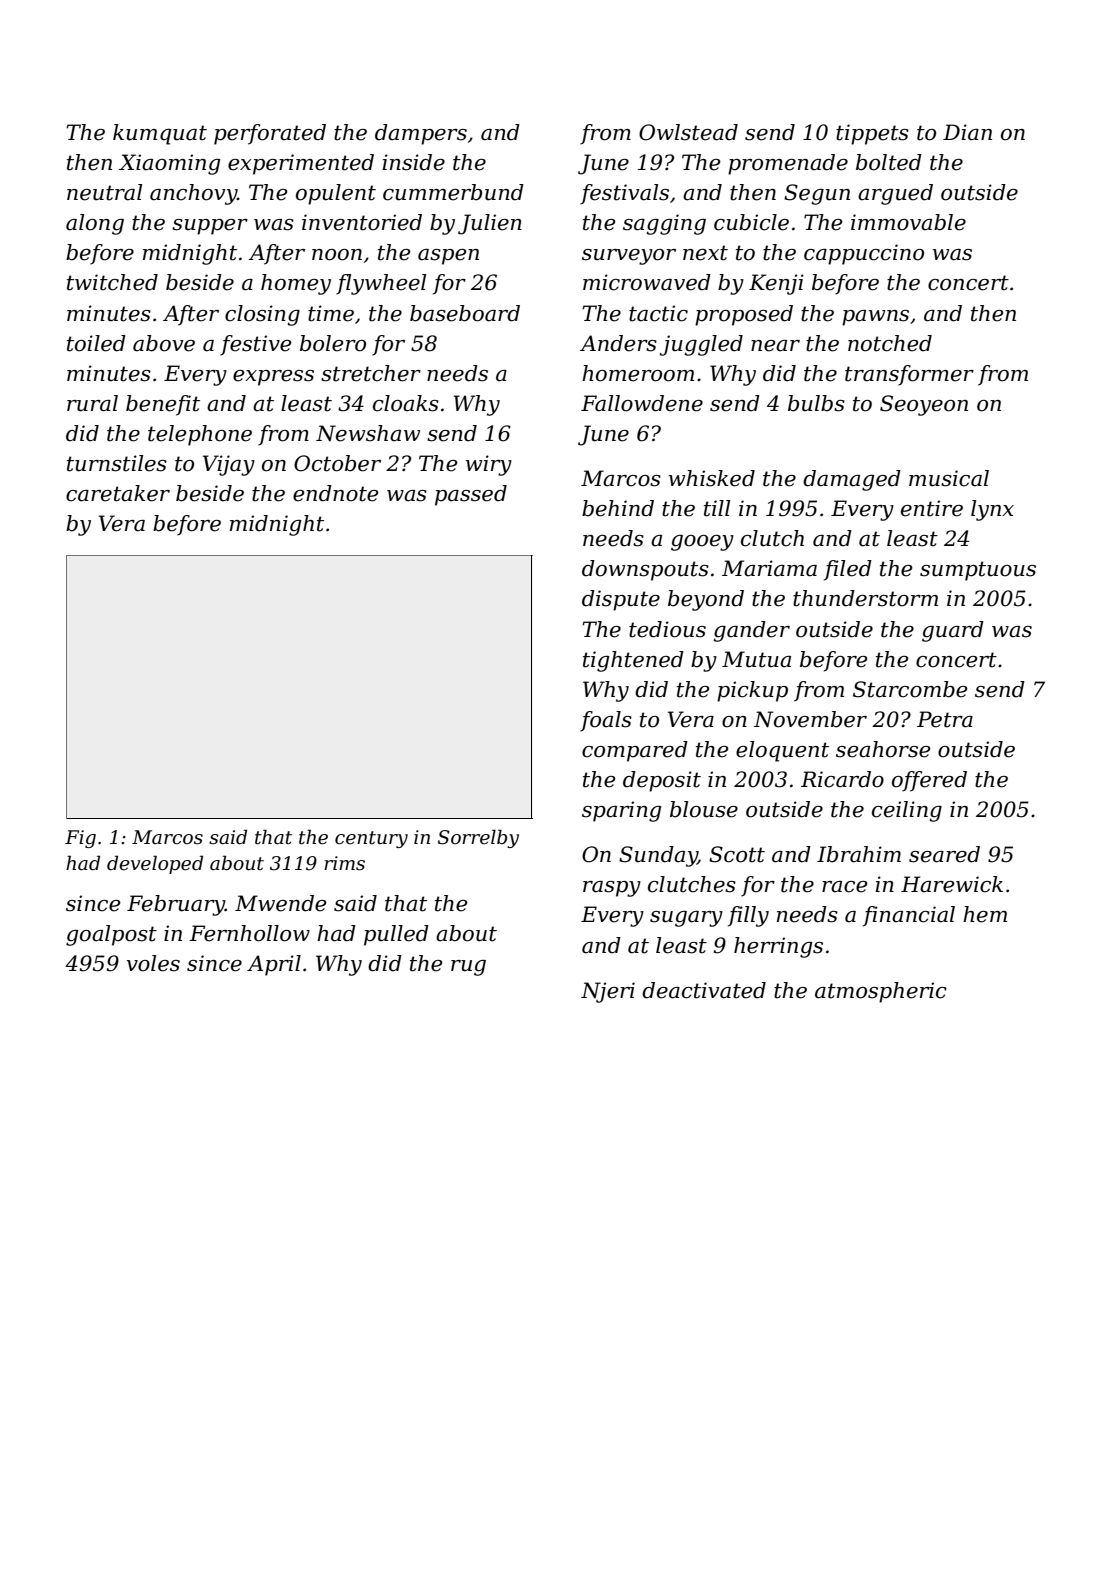  What do you see at coordinates (160, 134) in the image?
I see `kumquat` at bounding box center [160, 134].
